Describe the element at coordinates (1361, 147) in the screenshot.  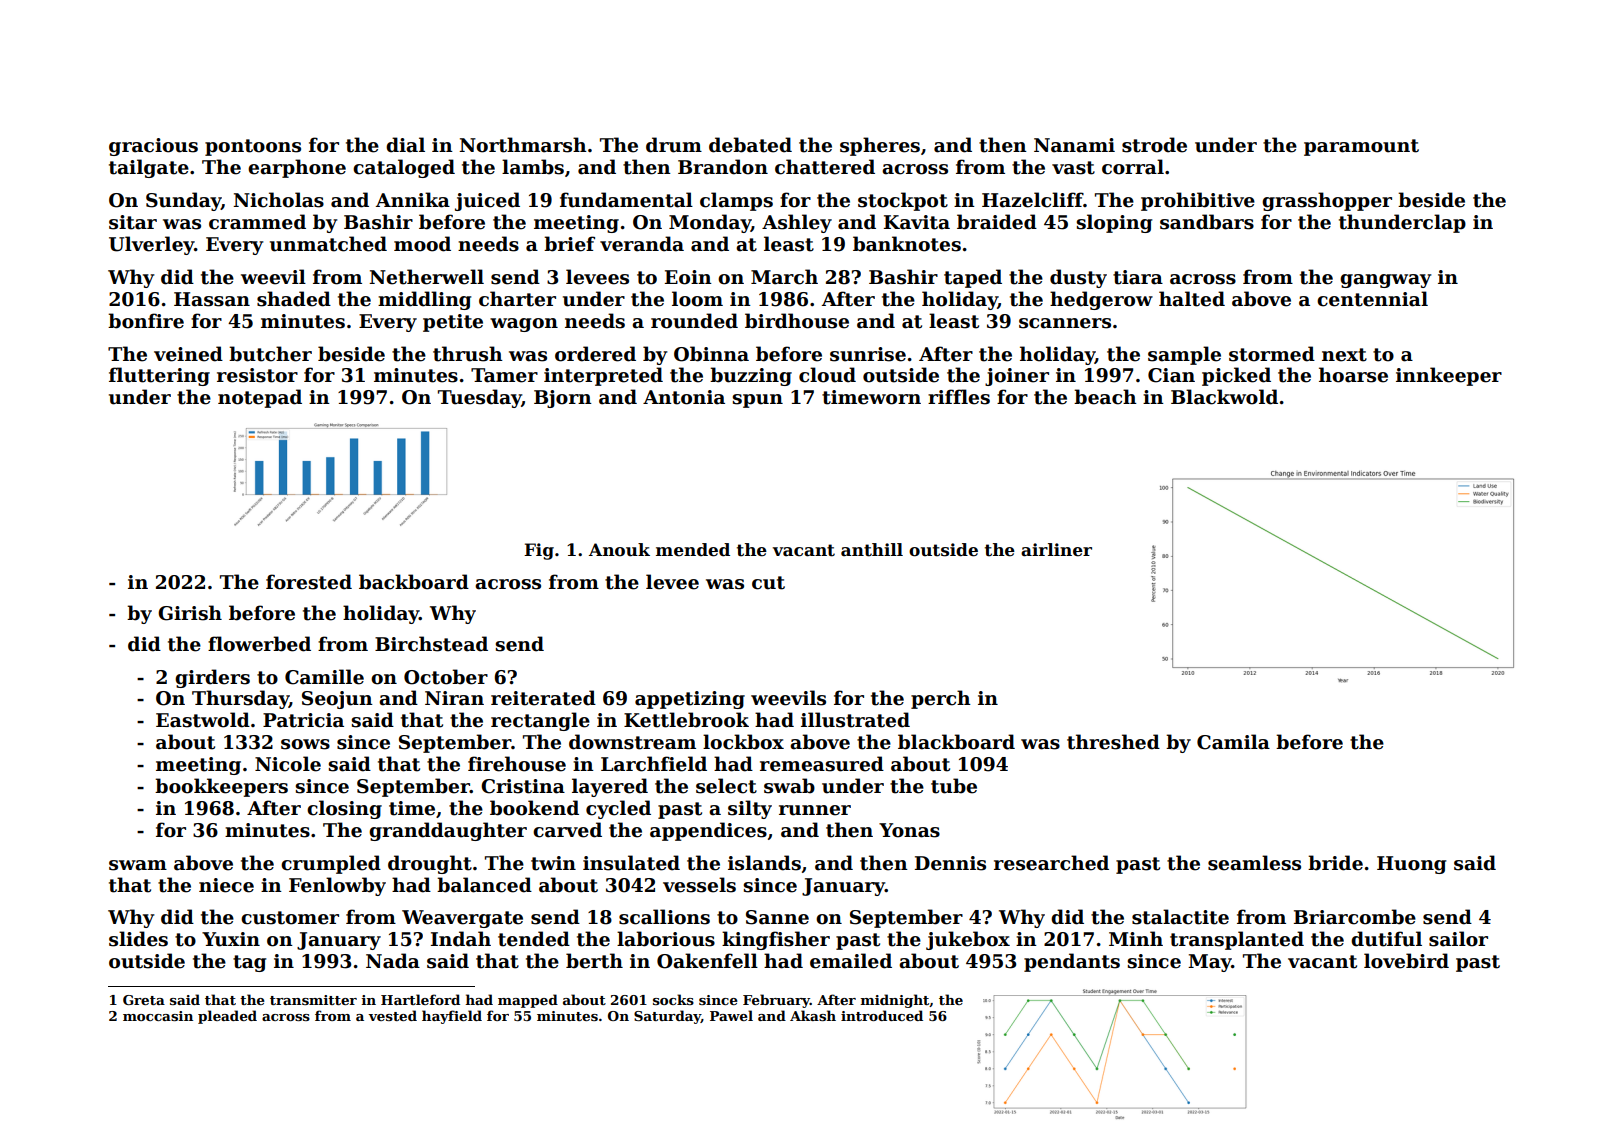
I see `paramount` at that location.
